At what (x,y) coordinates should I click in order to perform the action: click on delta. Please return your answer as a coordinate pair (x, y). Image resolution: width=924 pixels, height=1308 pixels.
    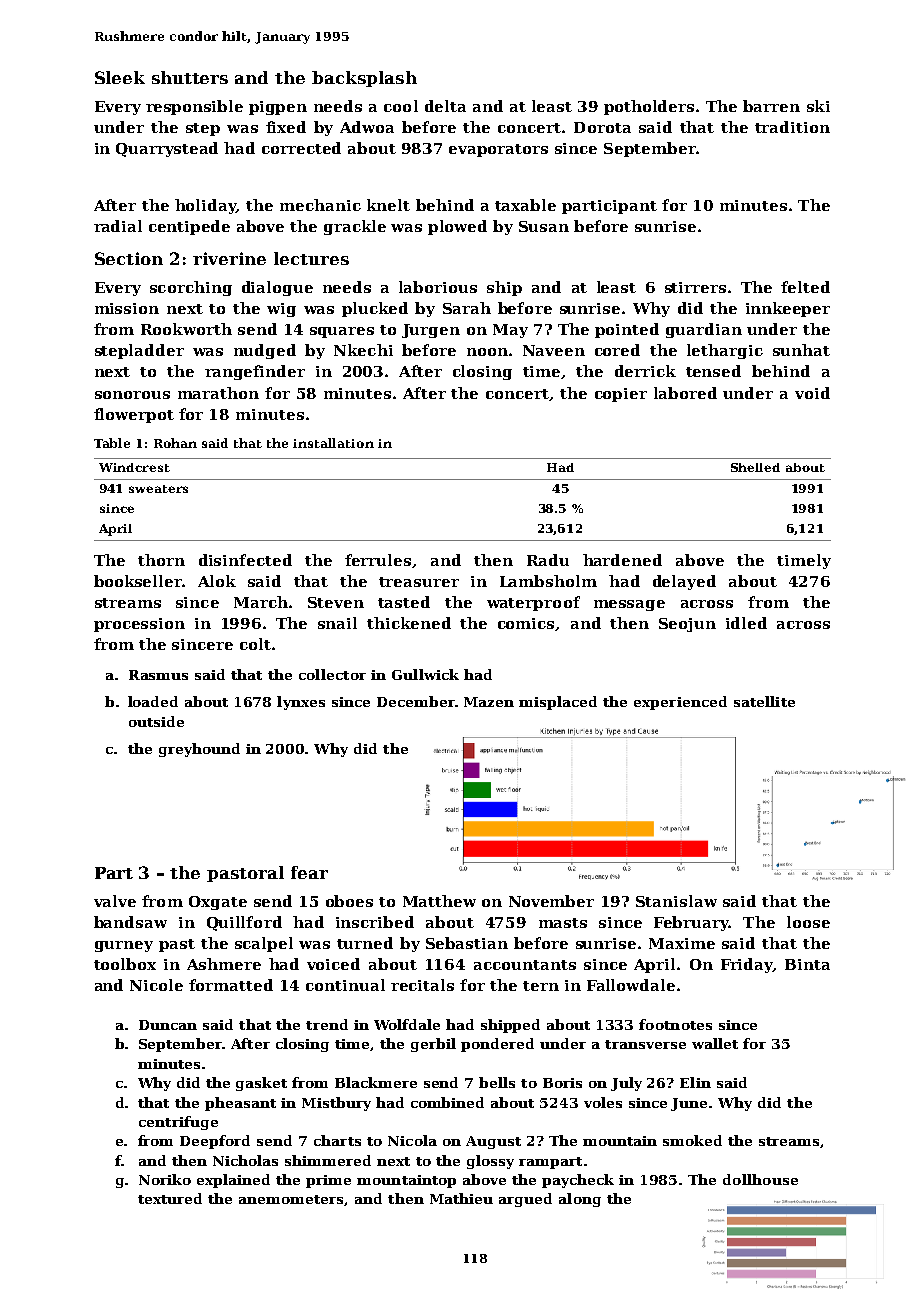
    Looking at the image, I should click on (445, 106).
